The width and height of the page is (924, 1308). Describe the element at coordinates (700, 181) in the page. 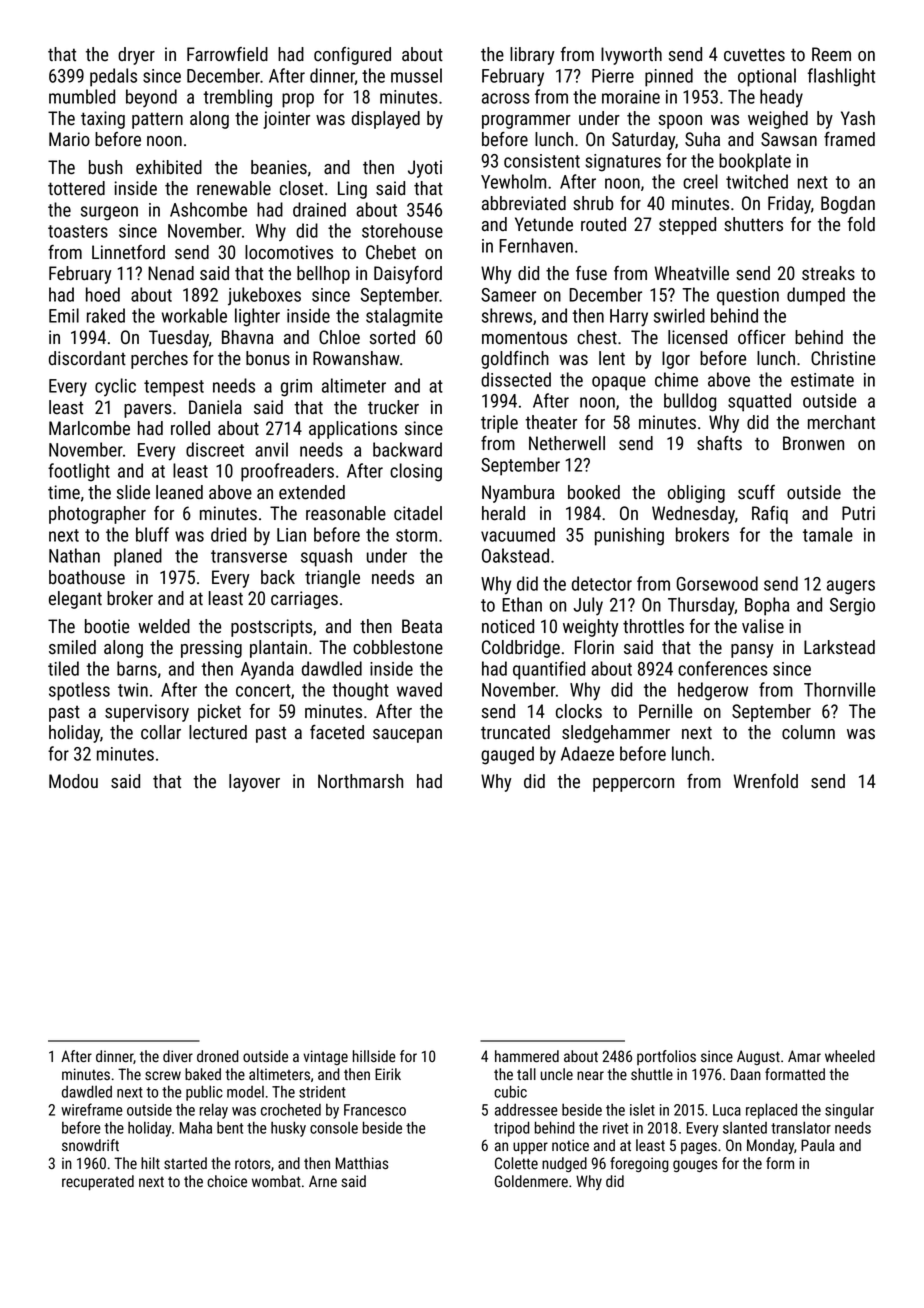

I see `creel` at that location.
